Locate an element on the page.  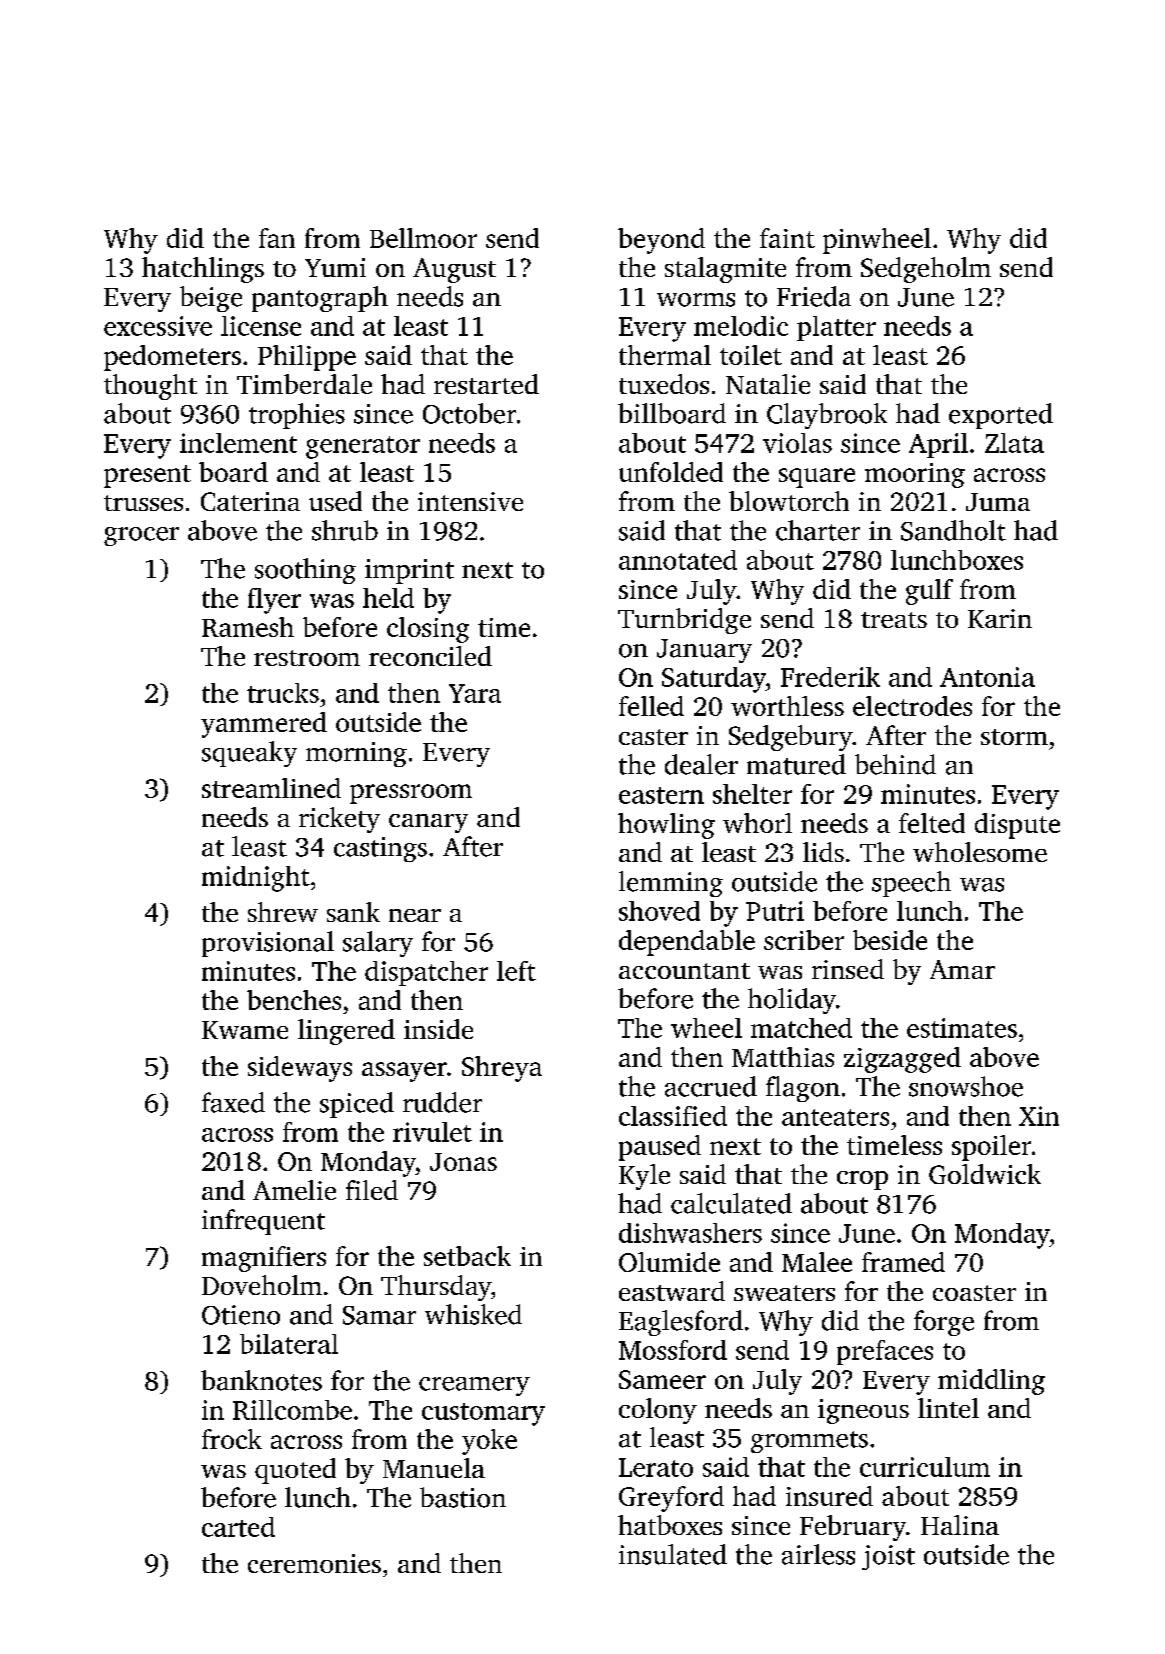
Sedgeholm is located at coordinates (926, 270).
